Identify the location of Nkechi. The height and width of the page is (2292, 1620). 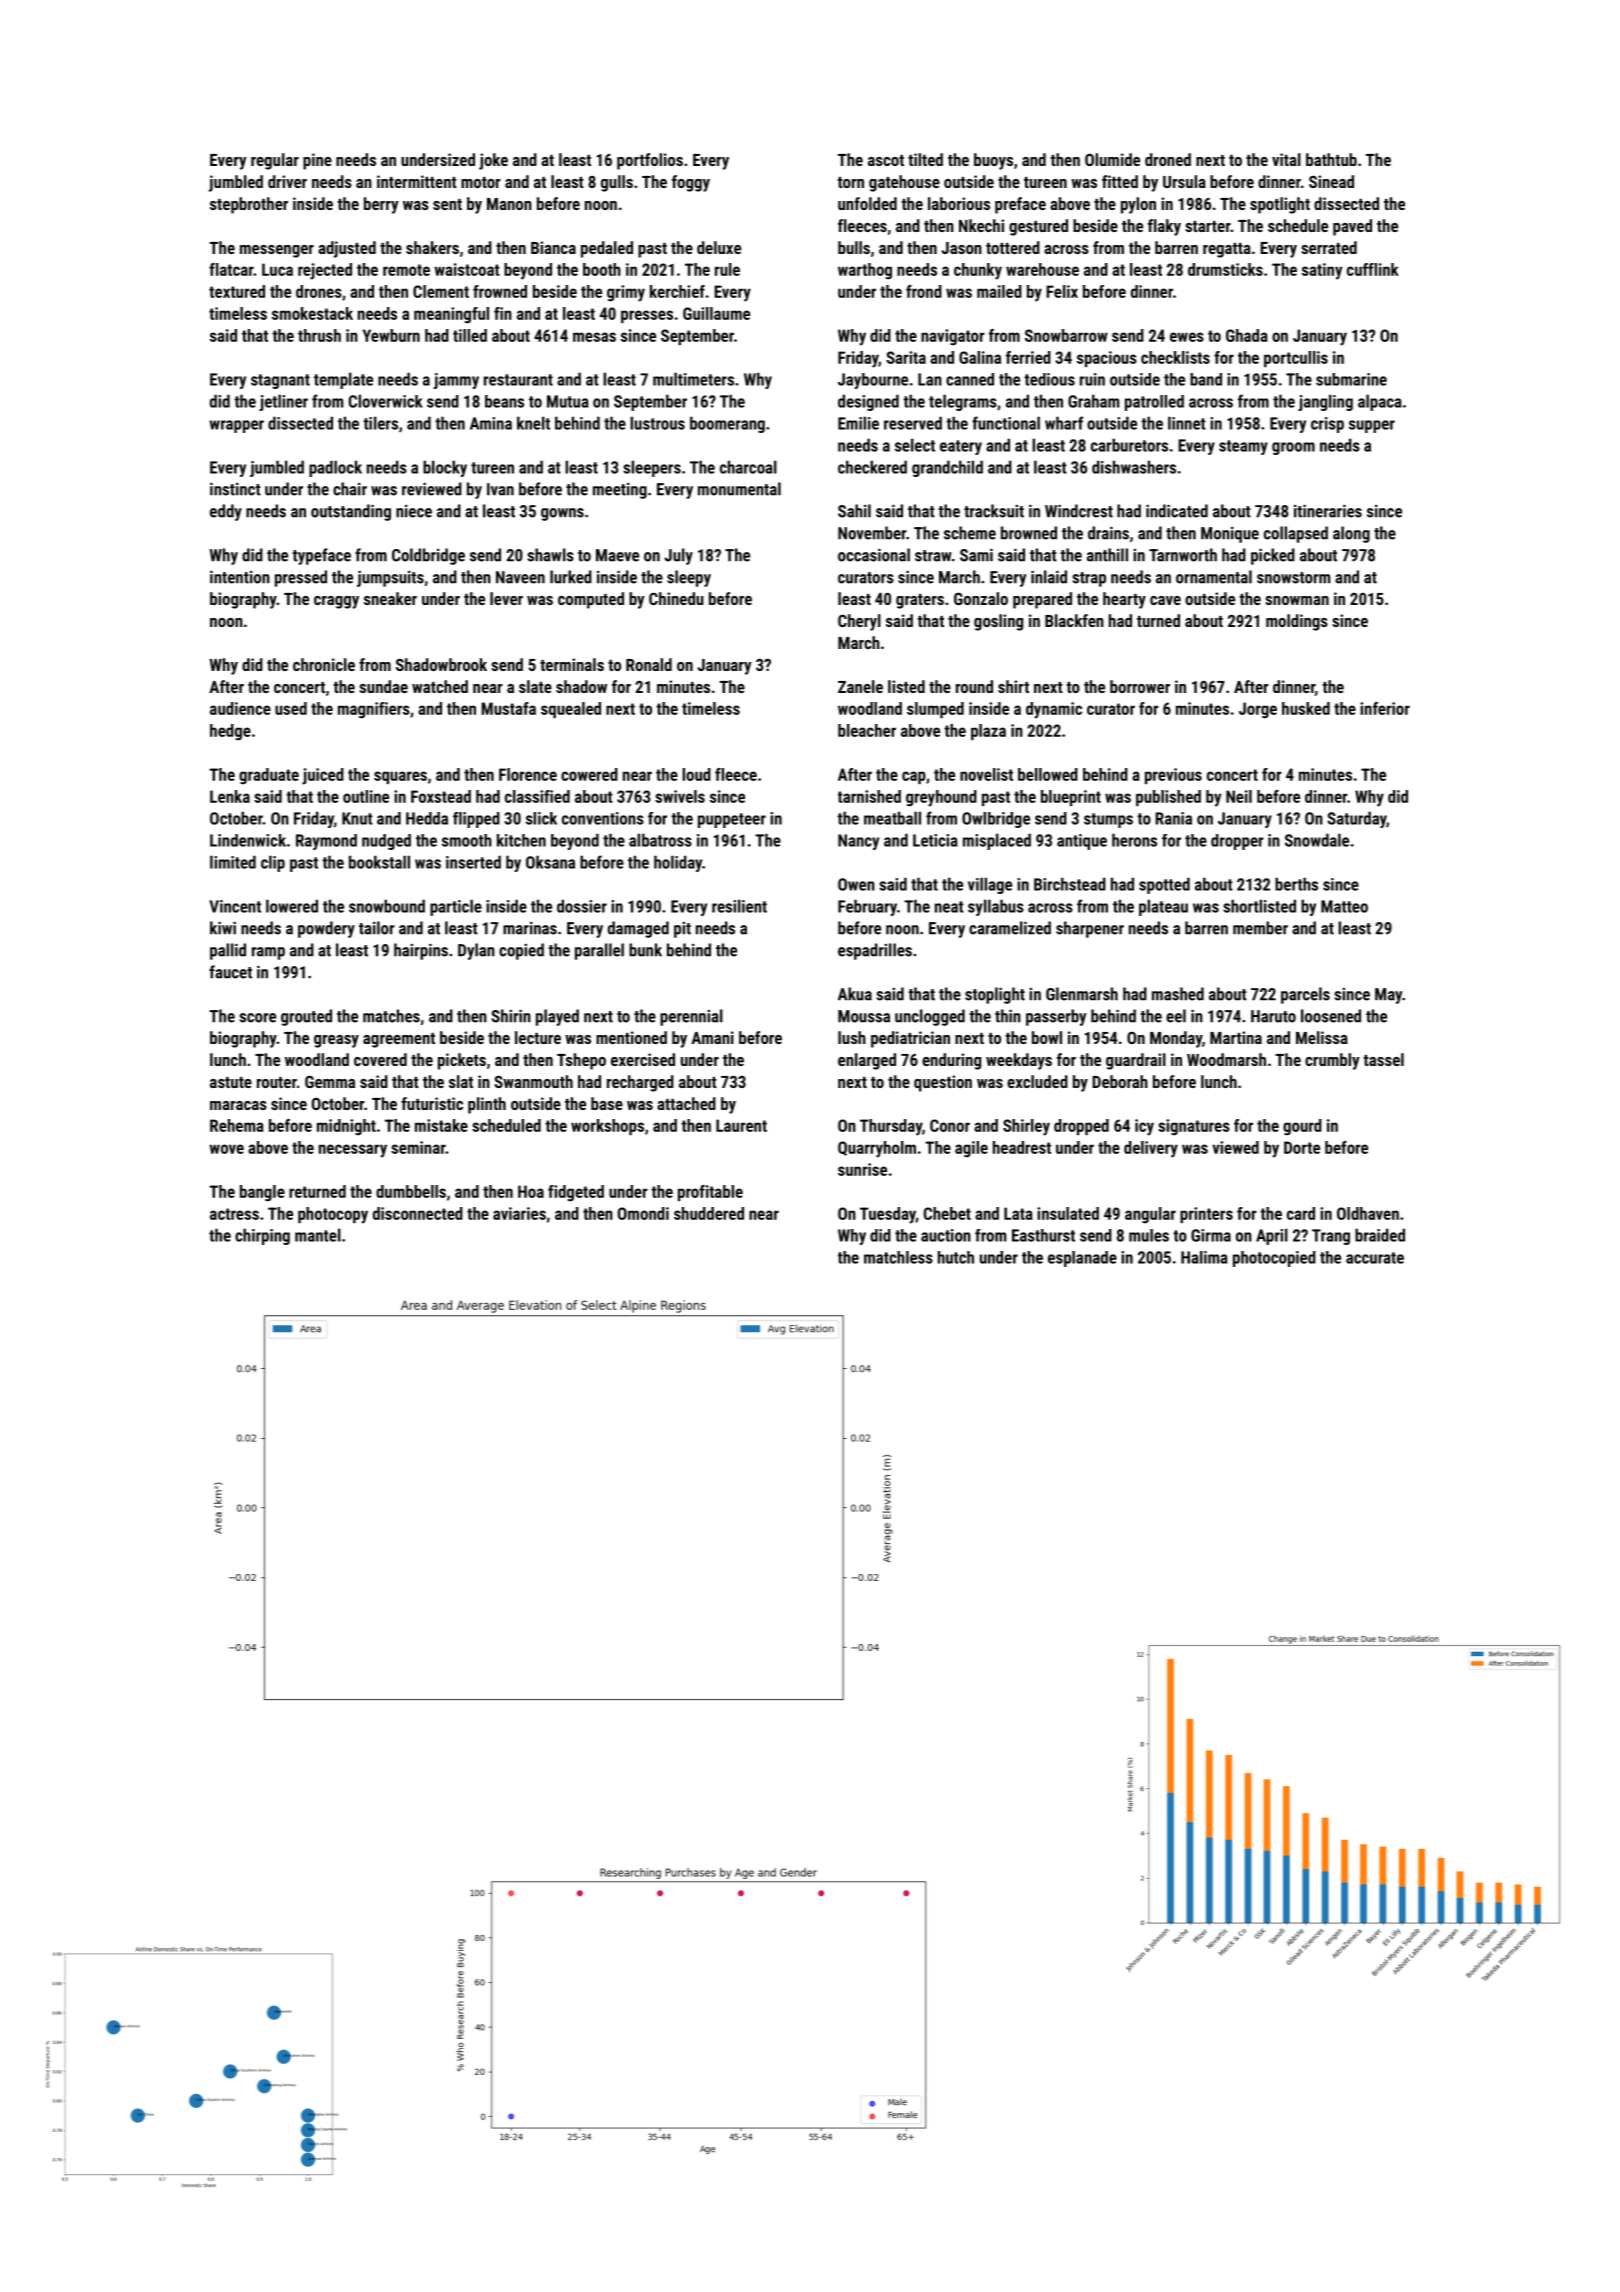
(981, 225).
